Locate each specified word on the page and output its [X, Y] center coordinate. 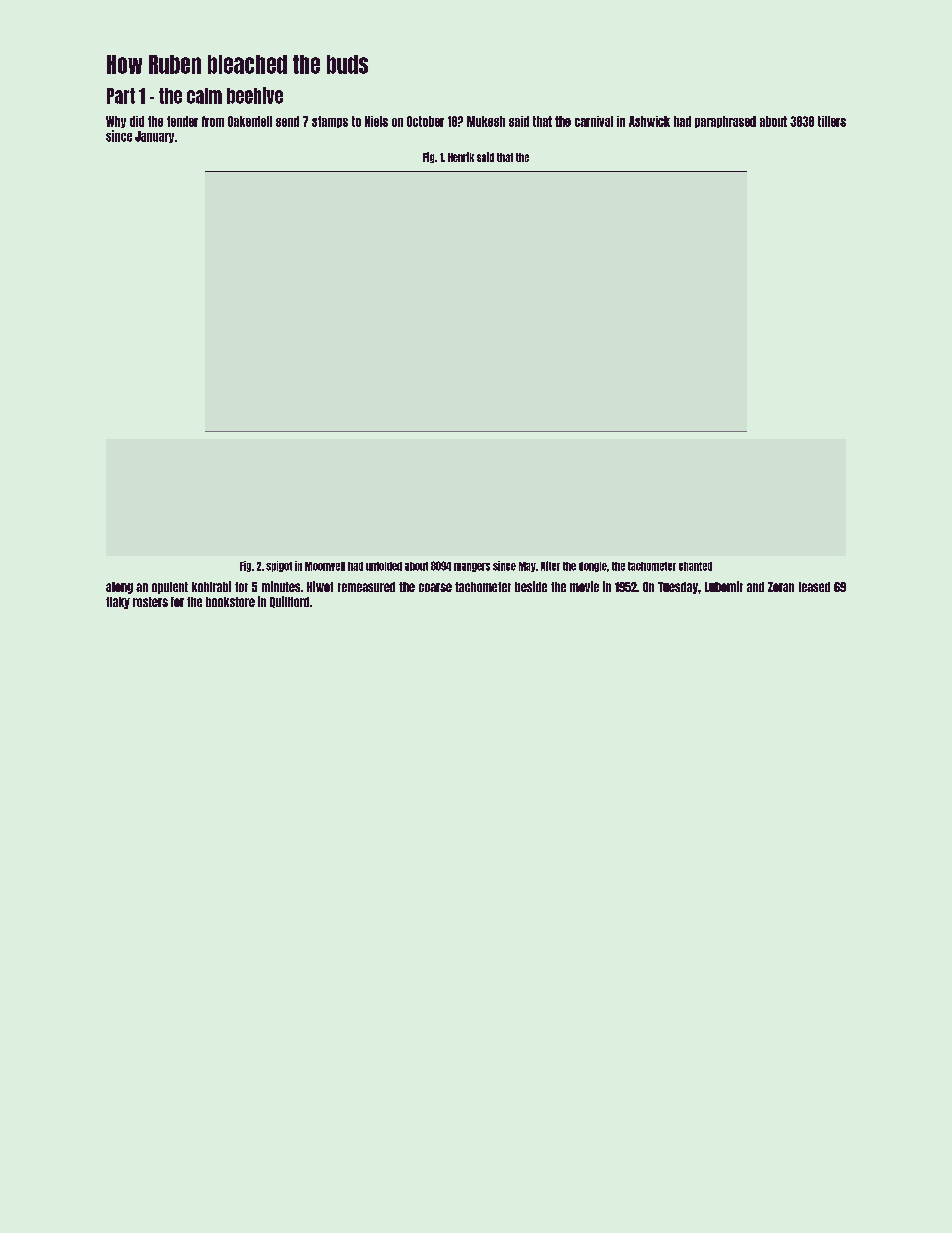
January [154, 137]
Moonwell [325, 566]
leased [814, 587]
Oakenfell [250, 121]
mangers [472, 567]
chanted [695, 566]
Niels [376, 121]
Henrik [461, 157]
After [550, 566]
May [527, 567]
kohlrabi [211, 586]
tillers [832, 121]
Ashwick [649, 121]
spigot [279, 566]
